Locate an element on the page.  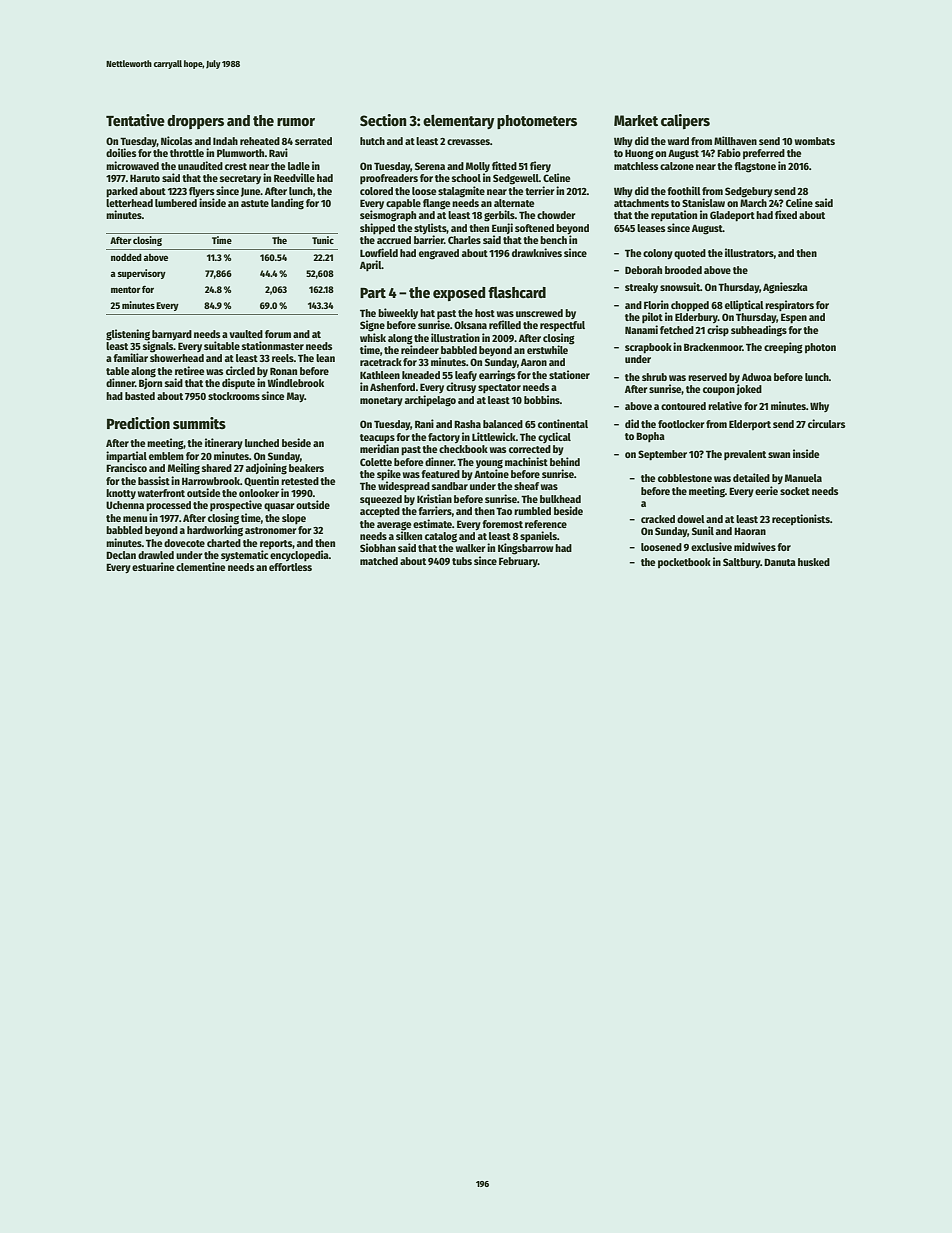
stationer is located at coordinates (569, 374).
